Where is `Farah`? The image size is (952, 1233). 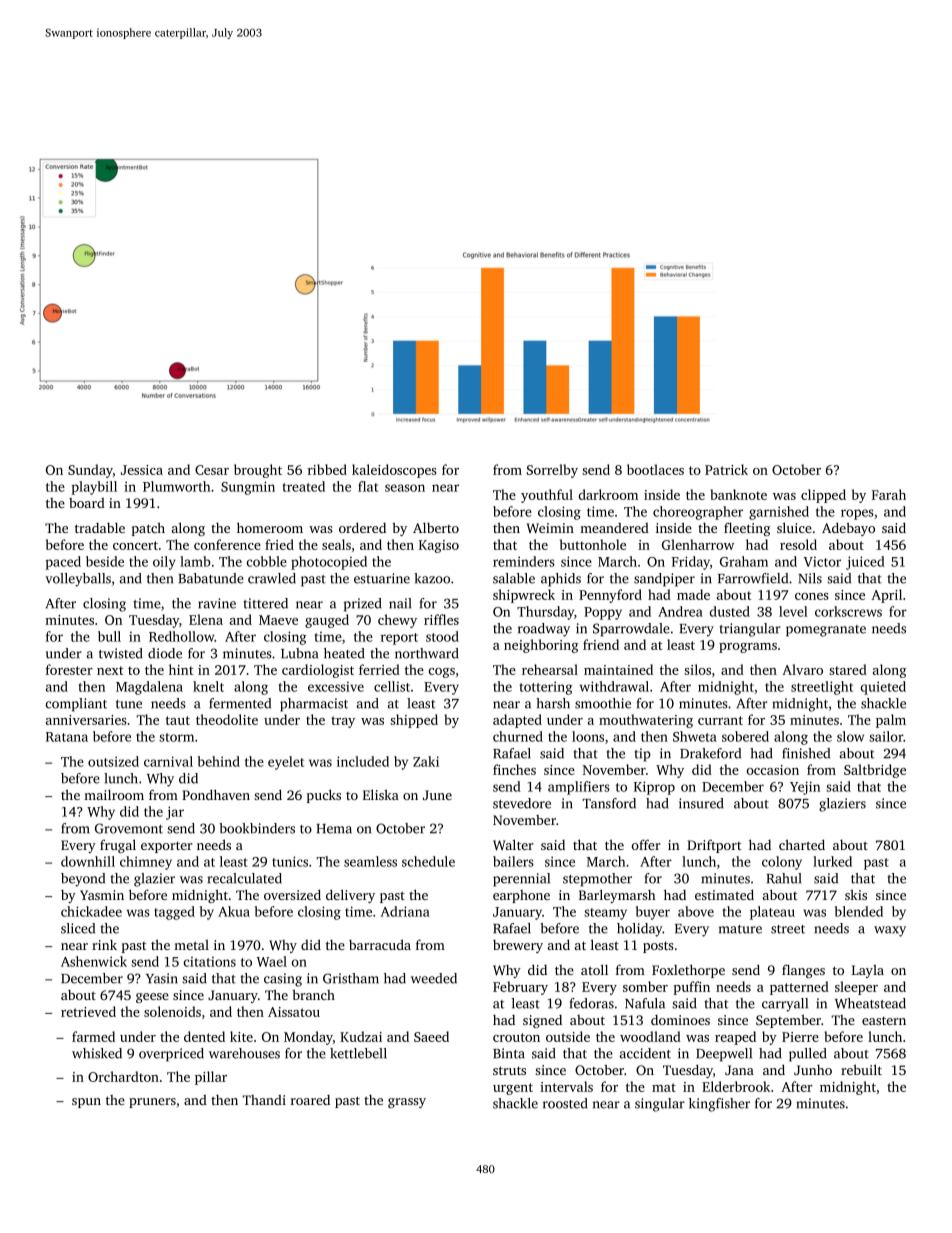 Farah is located at coordinates (889, 494).
